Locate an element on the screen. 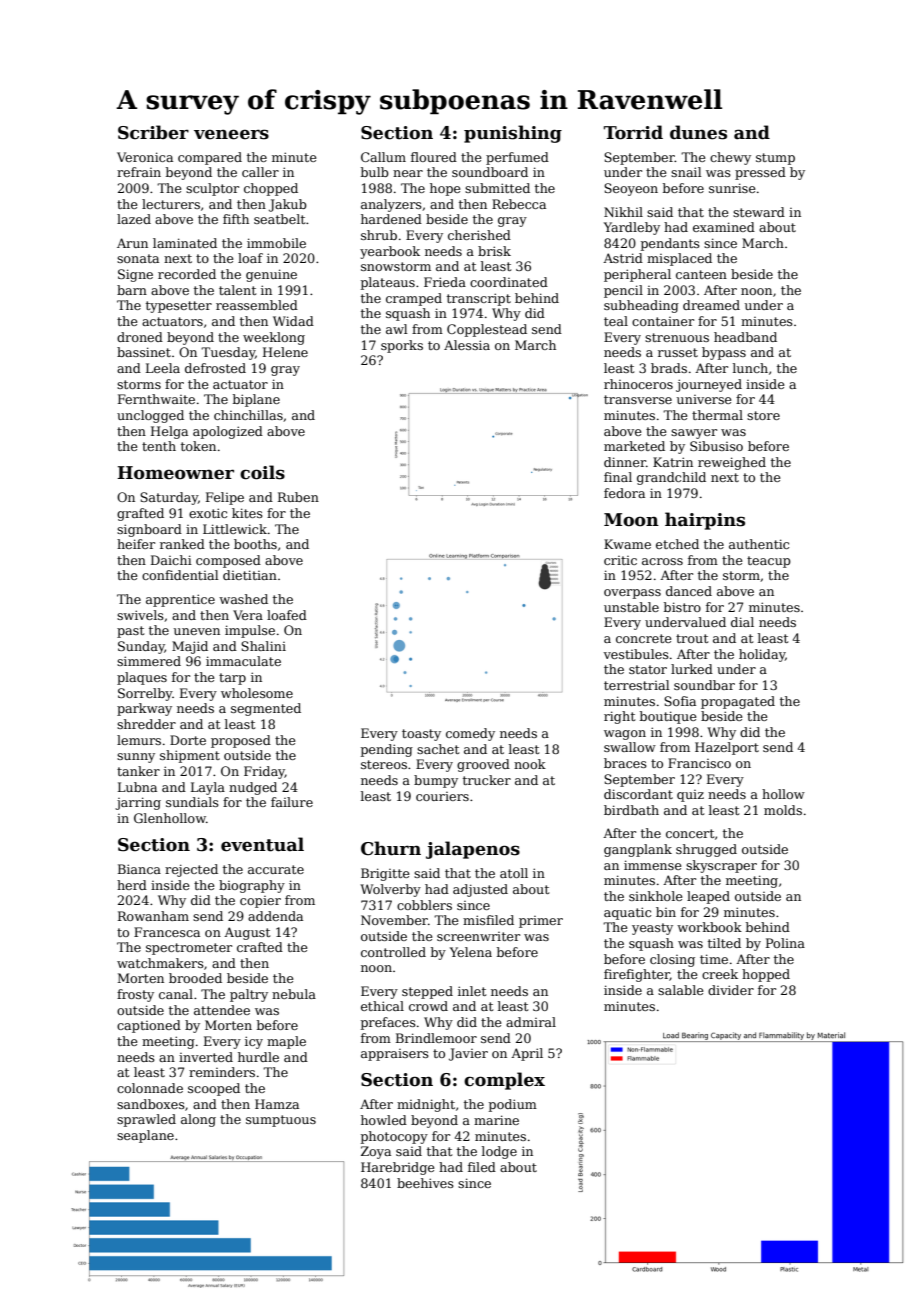 The image size is (924, 1308). Hazelport is located at coordinates (727, 748).
